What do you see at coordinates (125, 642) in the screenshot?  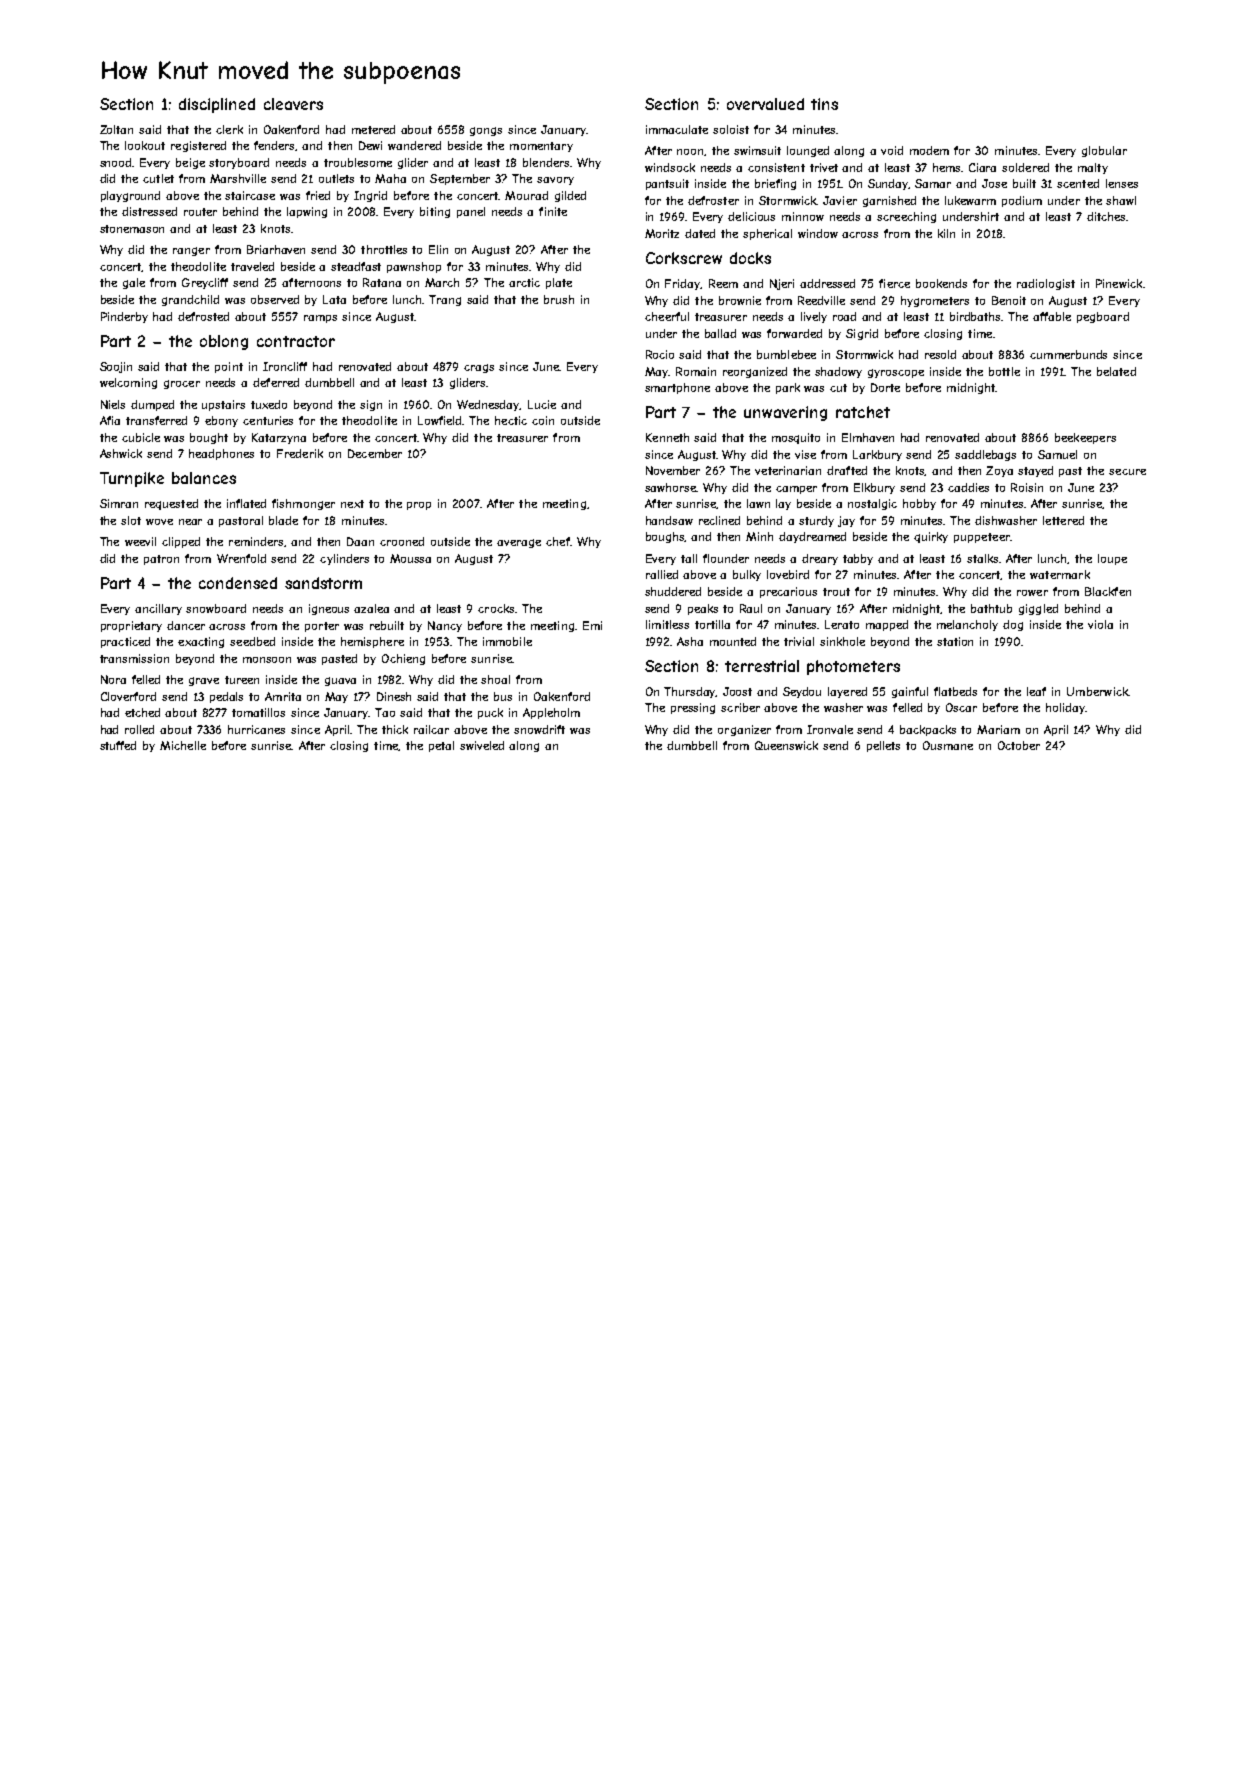 I see `practiced` at bounding box center [125, 642].
